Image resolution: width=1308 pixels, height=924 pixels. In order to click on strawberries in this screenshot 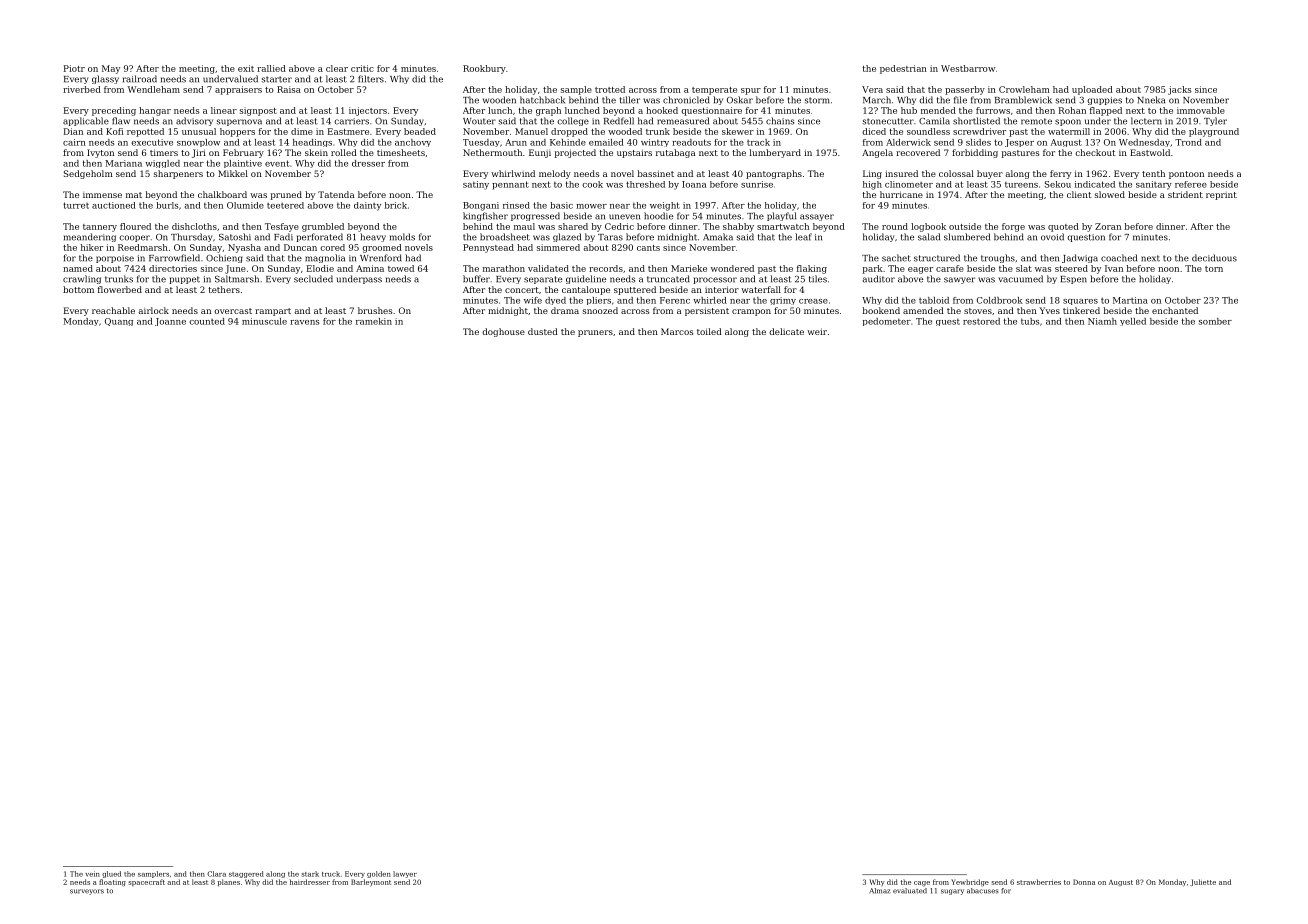, I will do `click(1039, 882)`.
